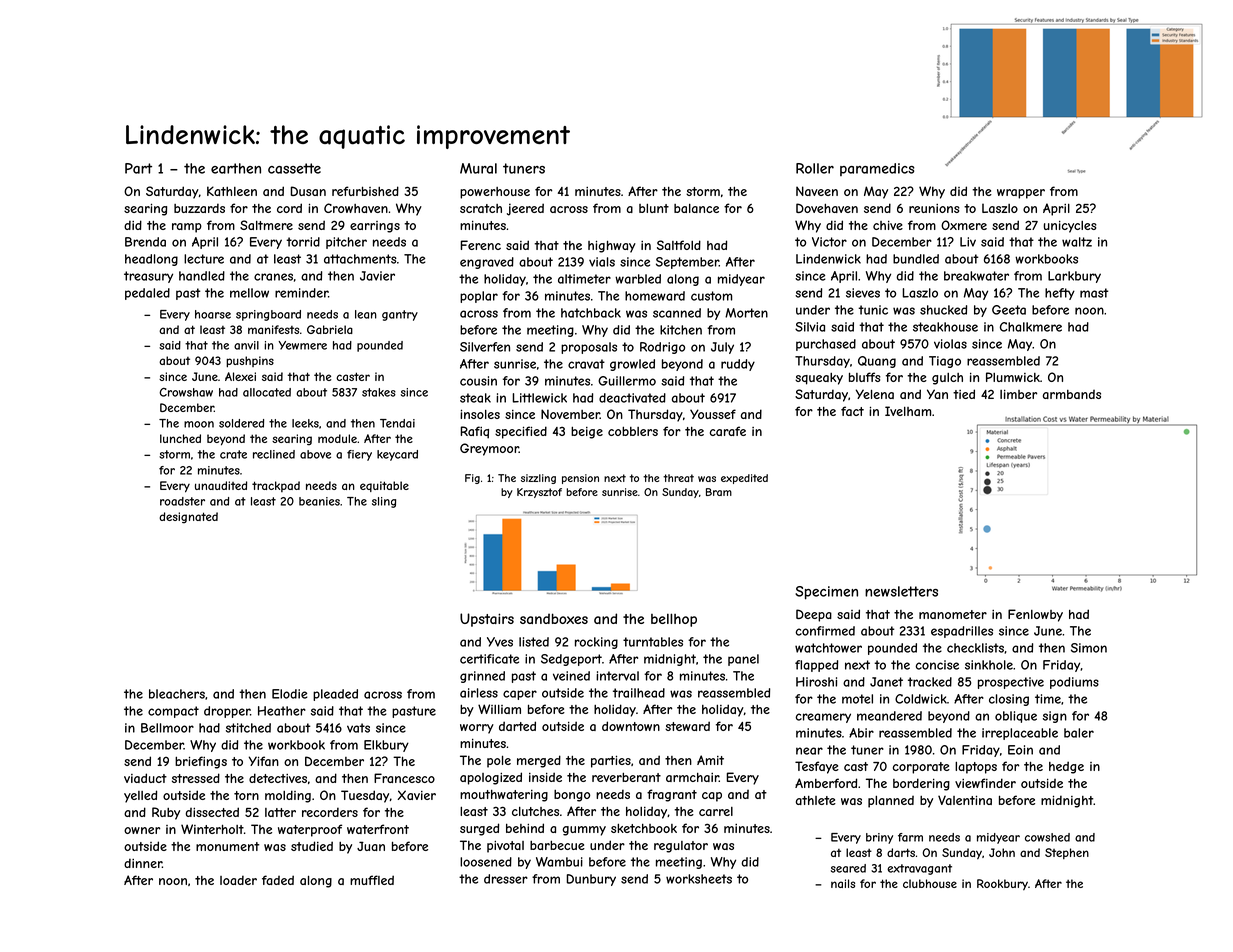  I want to click on Specimen, so click(826, 593).
